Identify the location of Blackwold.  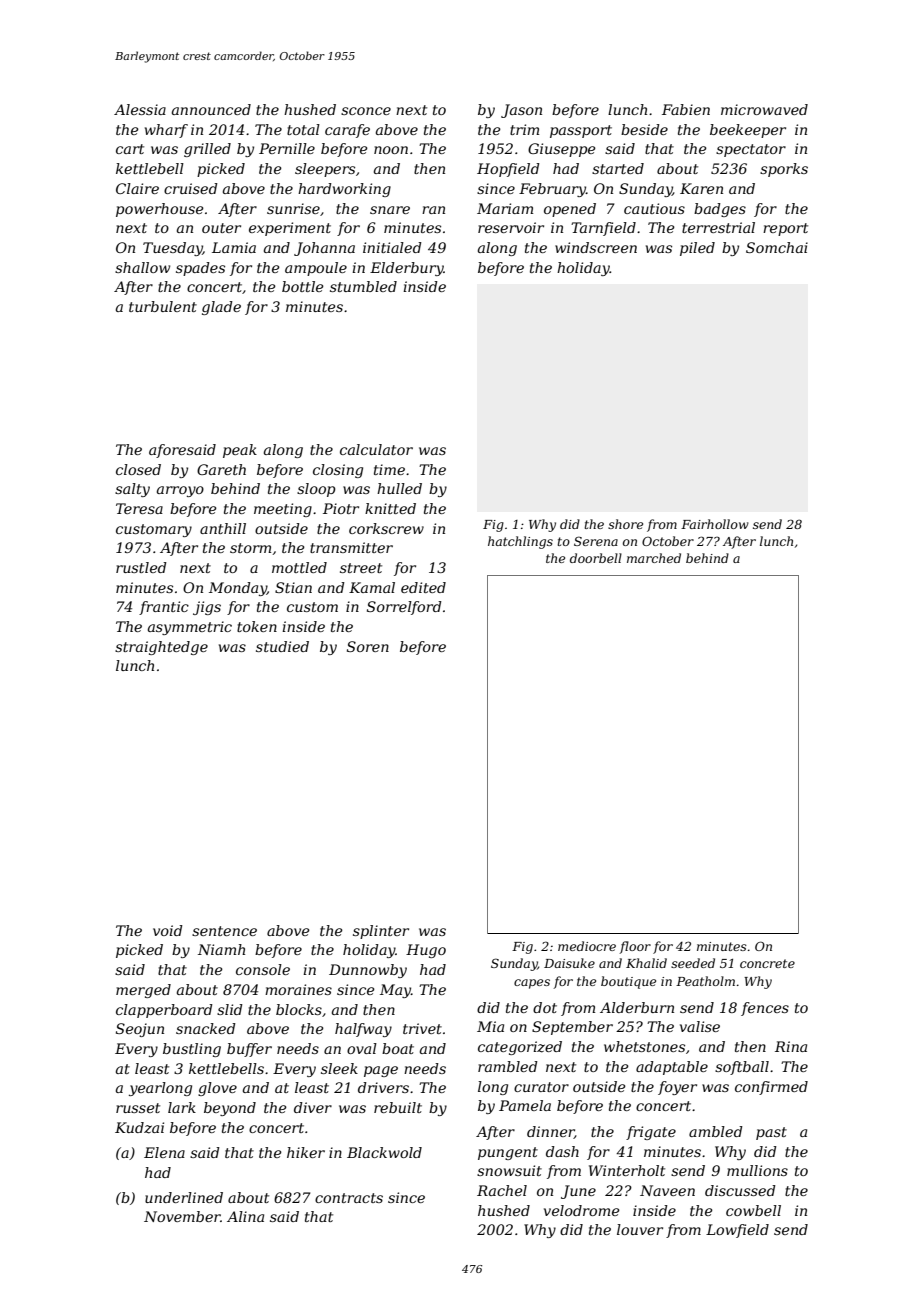
(384, 1152).
